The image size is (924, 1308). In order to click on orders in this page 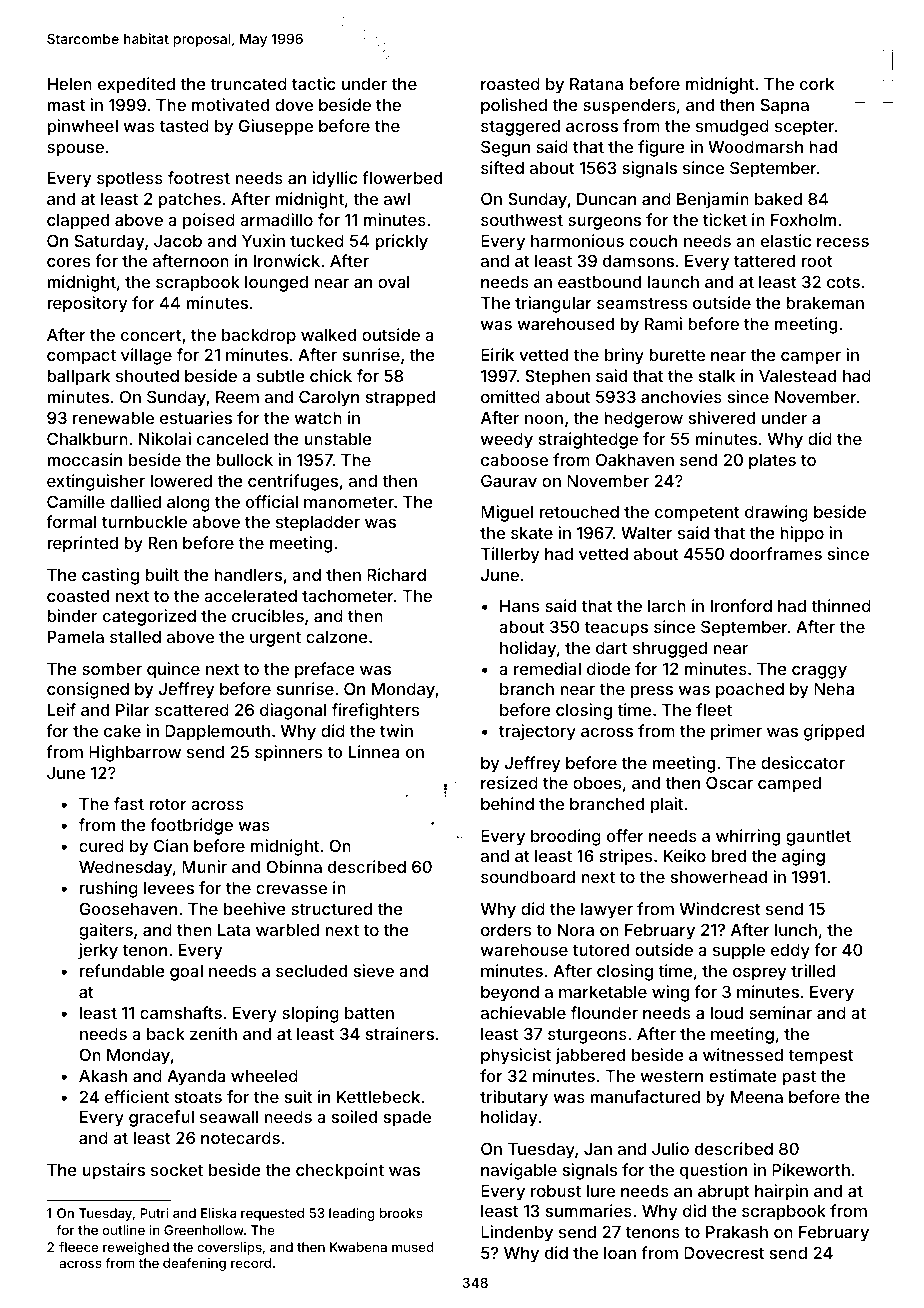, I will do `click(506, 930)`.
